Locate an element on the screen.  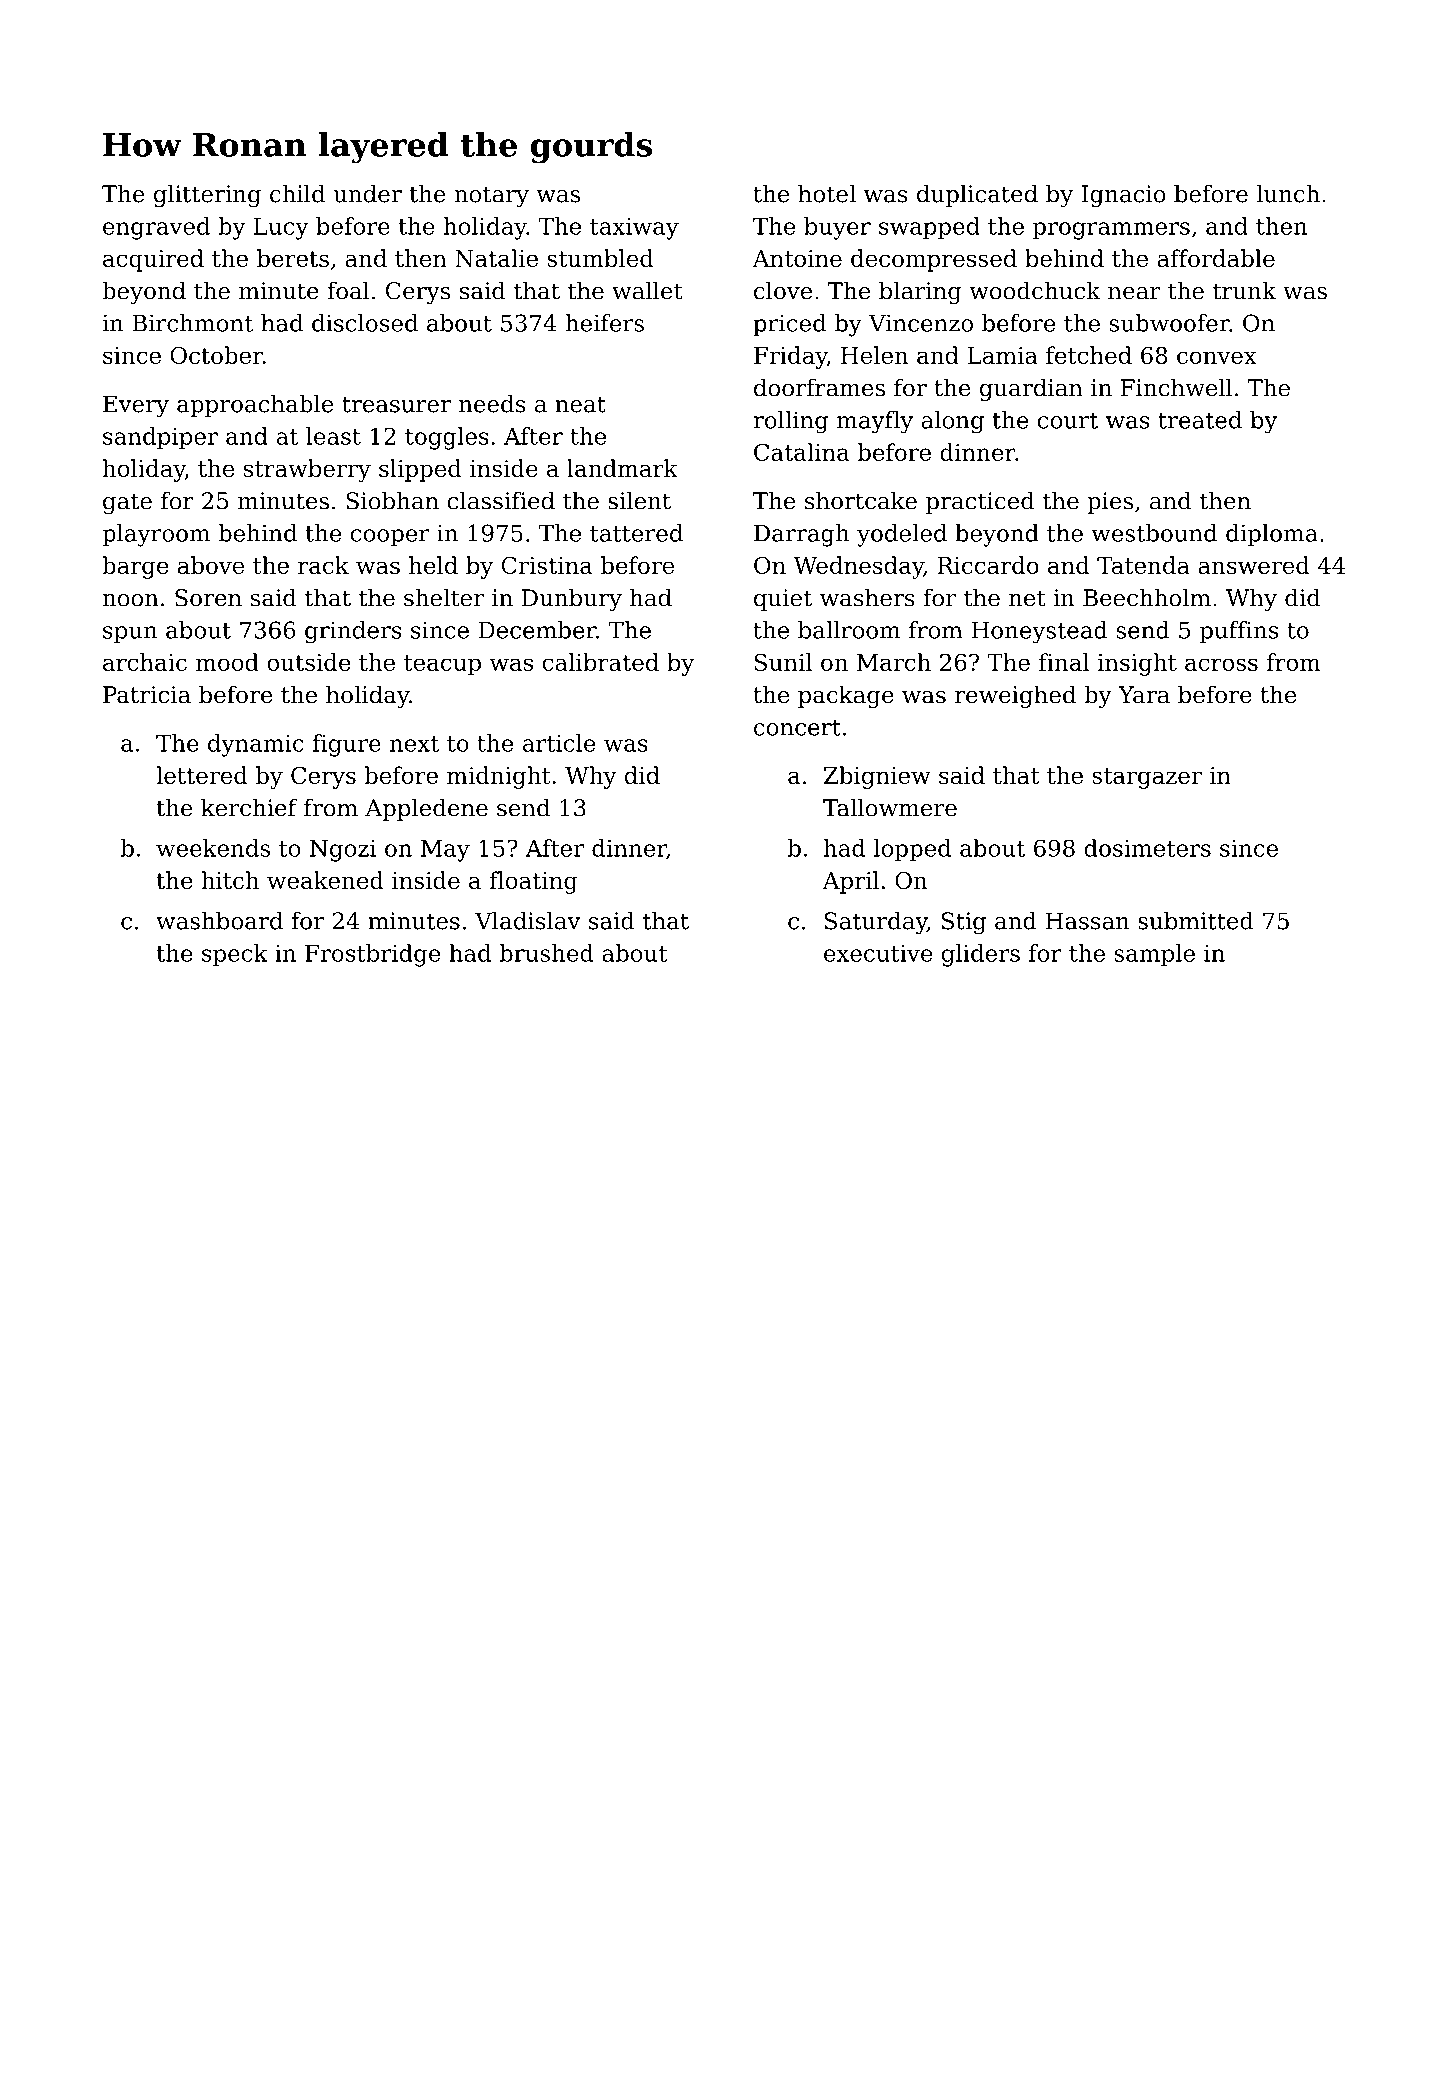
dosimeters is located at coordinates (1147, 848).
